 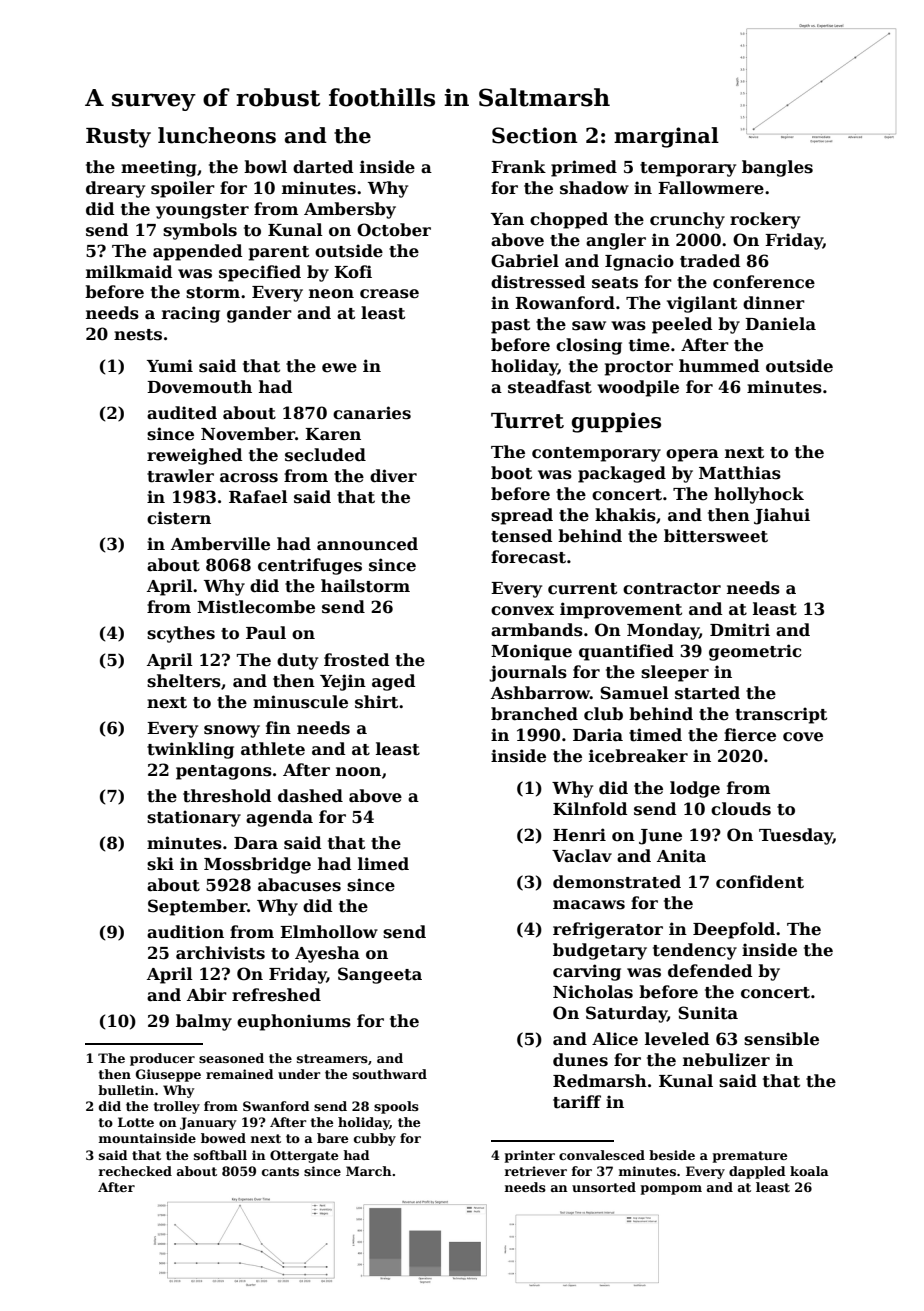 I want to click on archivists, so click(x=220, y=953).
